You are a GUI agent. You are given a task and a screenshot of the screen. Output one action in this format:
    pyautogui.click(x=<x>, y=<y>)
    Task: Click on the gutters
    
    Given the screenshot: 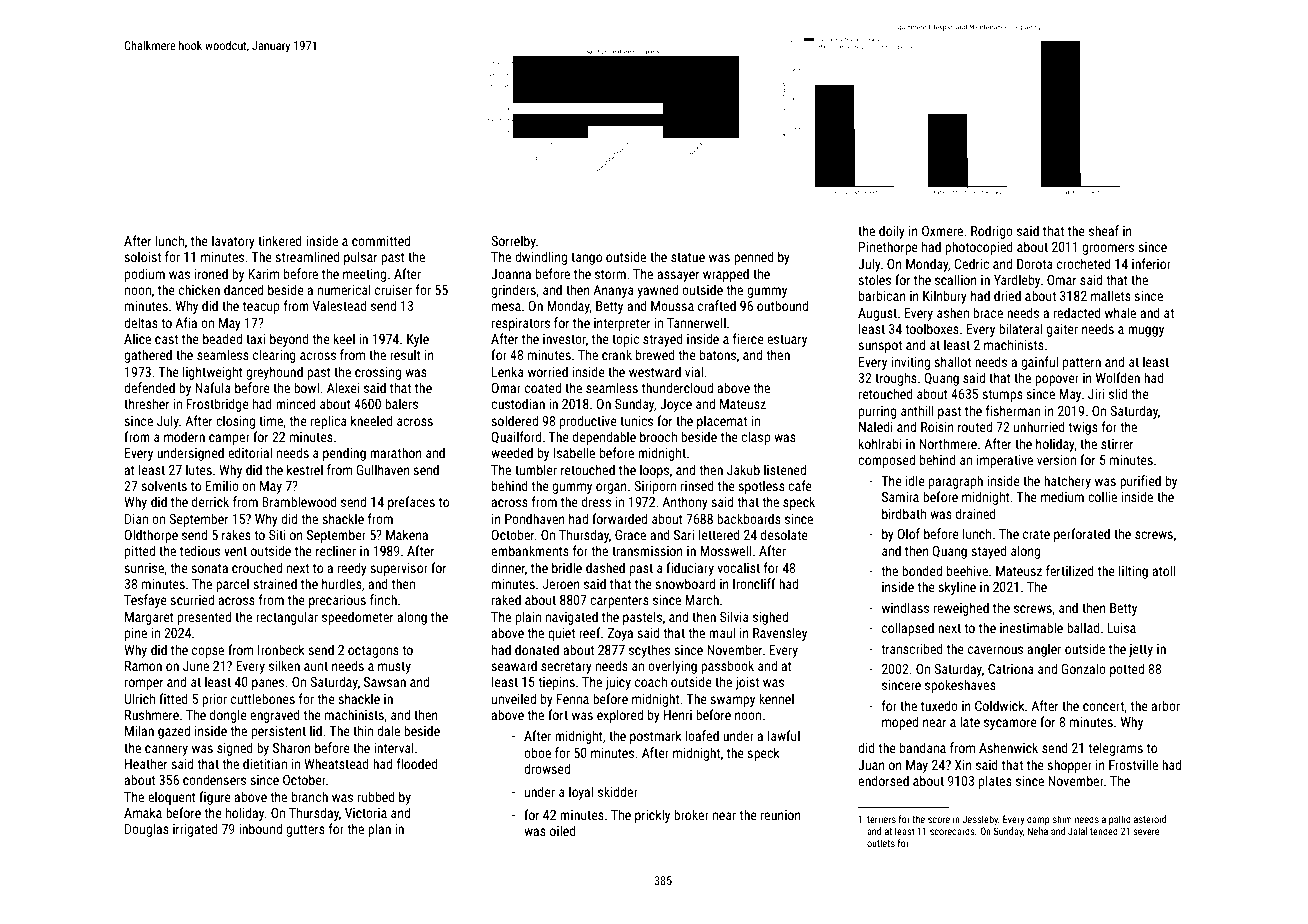 What is the action you would take?
    pyautogui.click(x=305, y=831)
